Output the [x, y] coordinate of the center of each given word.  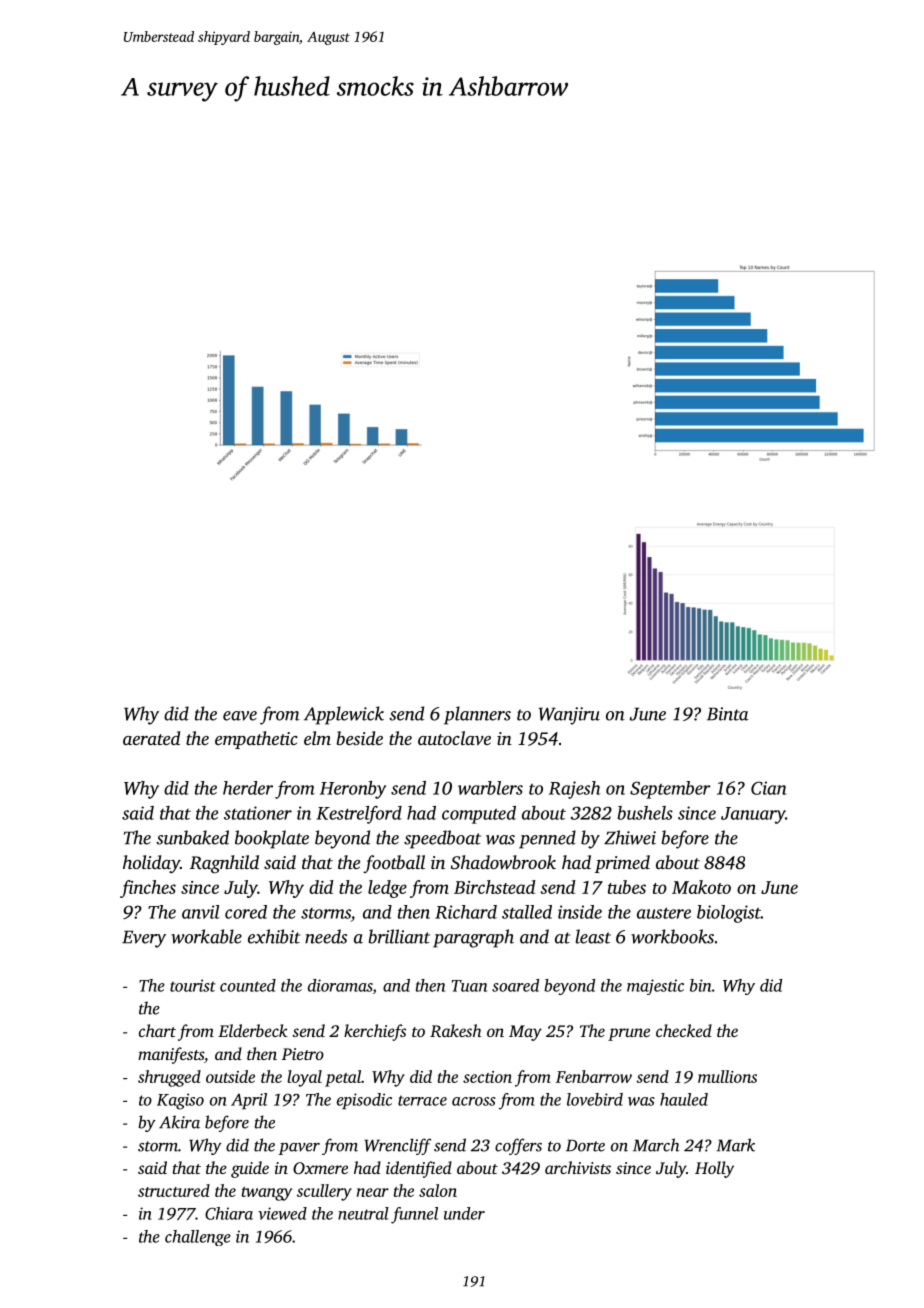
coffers [518, 1146]
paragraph [473, 938]
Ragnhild [224, 864]
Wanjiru [569, 716]
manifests [171, 1055]
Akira [179, 1122]
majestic [655, 987]
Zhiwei [630, 837]
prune [629, 1034]
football [394, 864]
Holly [714, 1169]
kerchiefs [375, 1032]
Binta [728, 714]
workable [206, 936]
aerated [151, 738]
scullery [324, 1192]
